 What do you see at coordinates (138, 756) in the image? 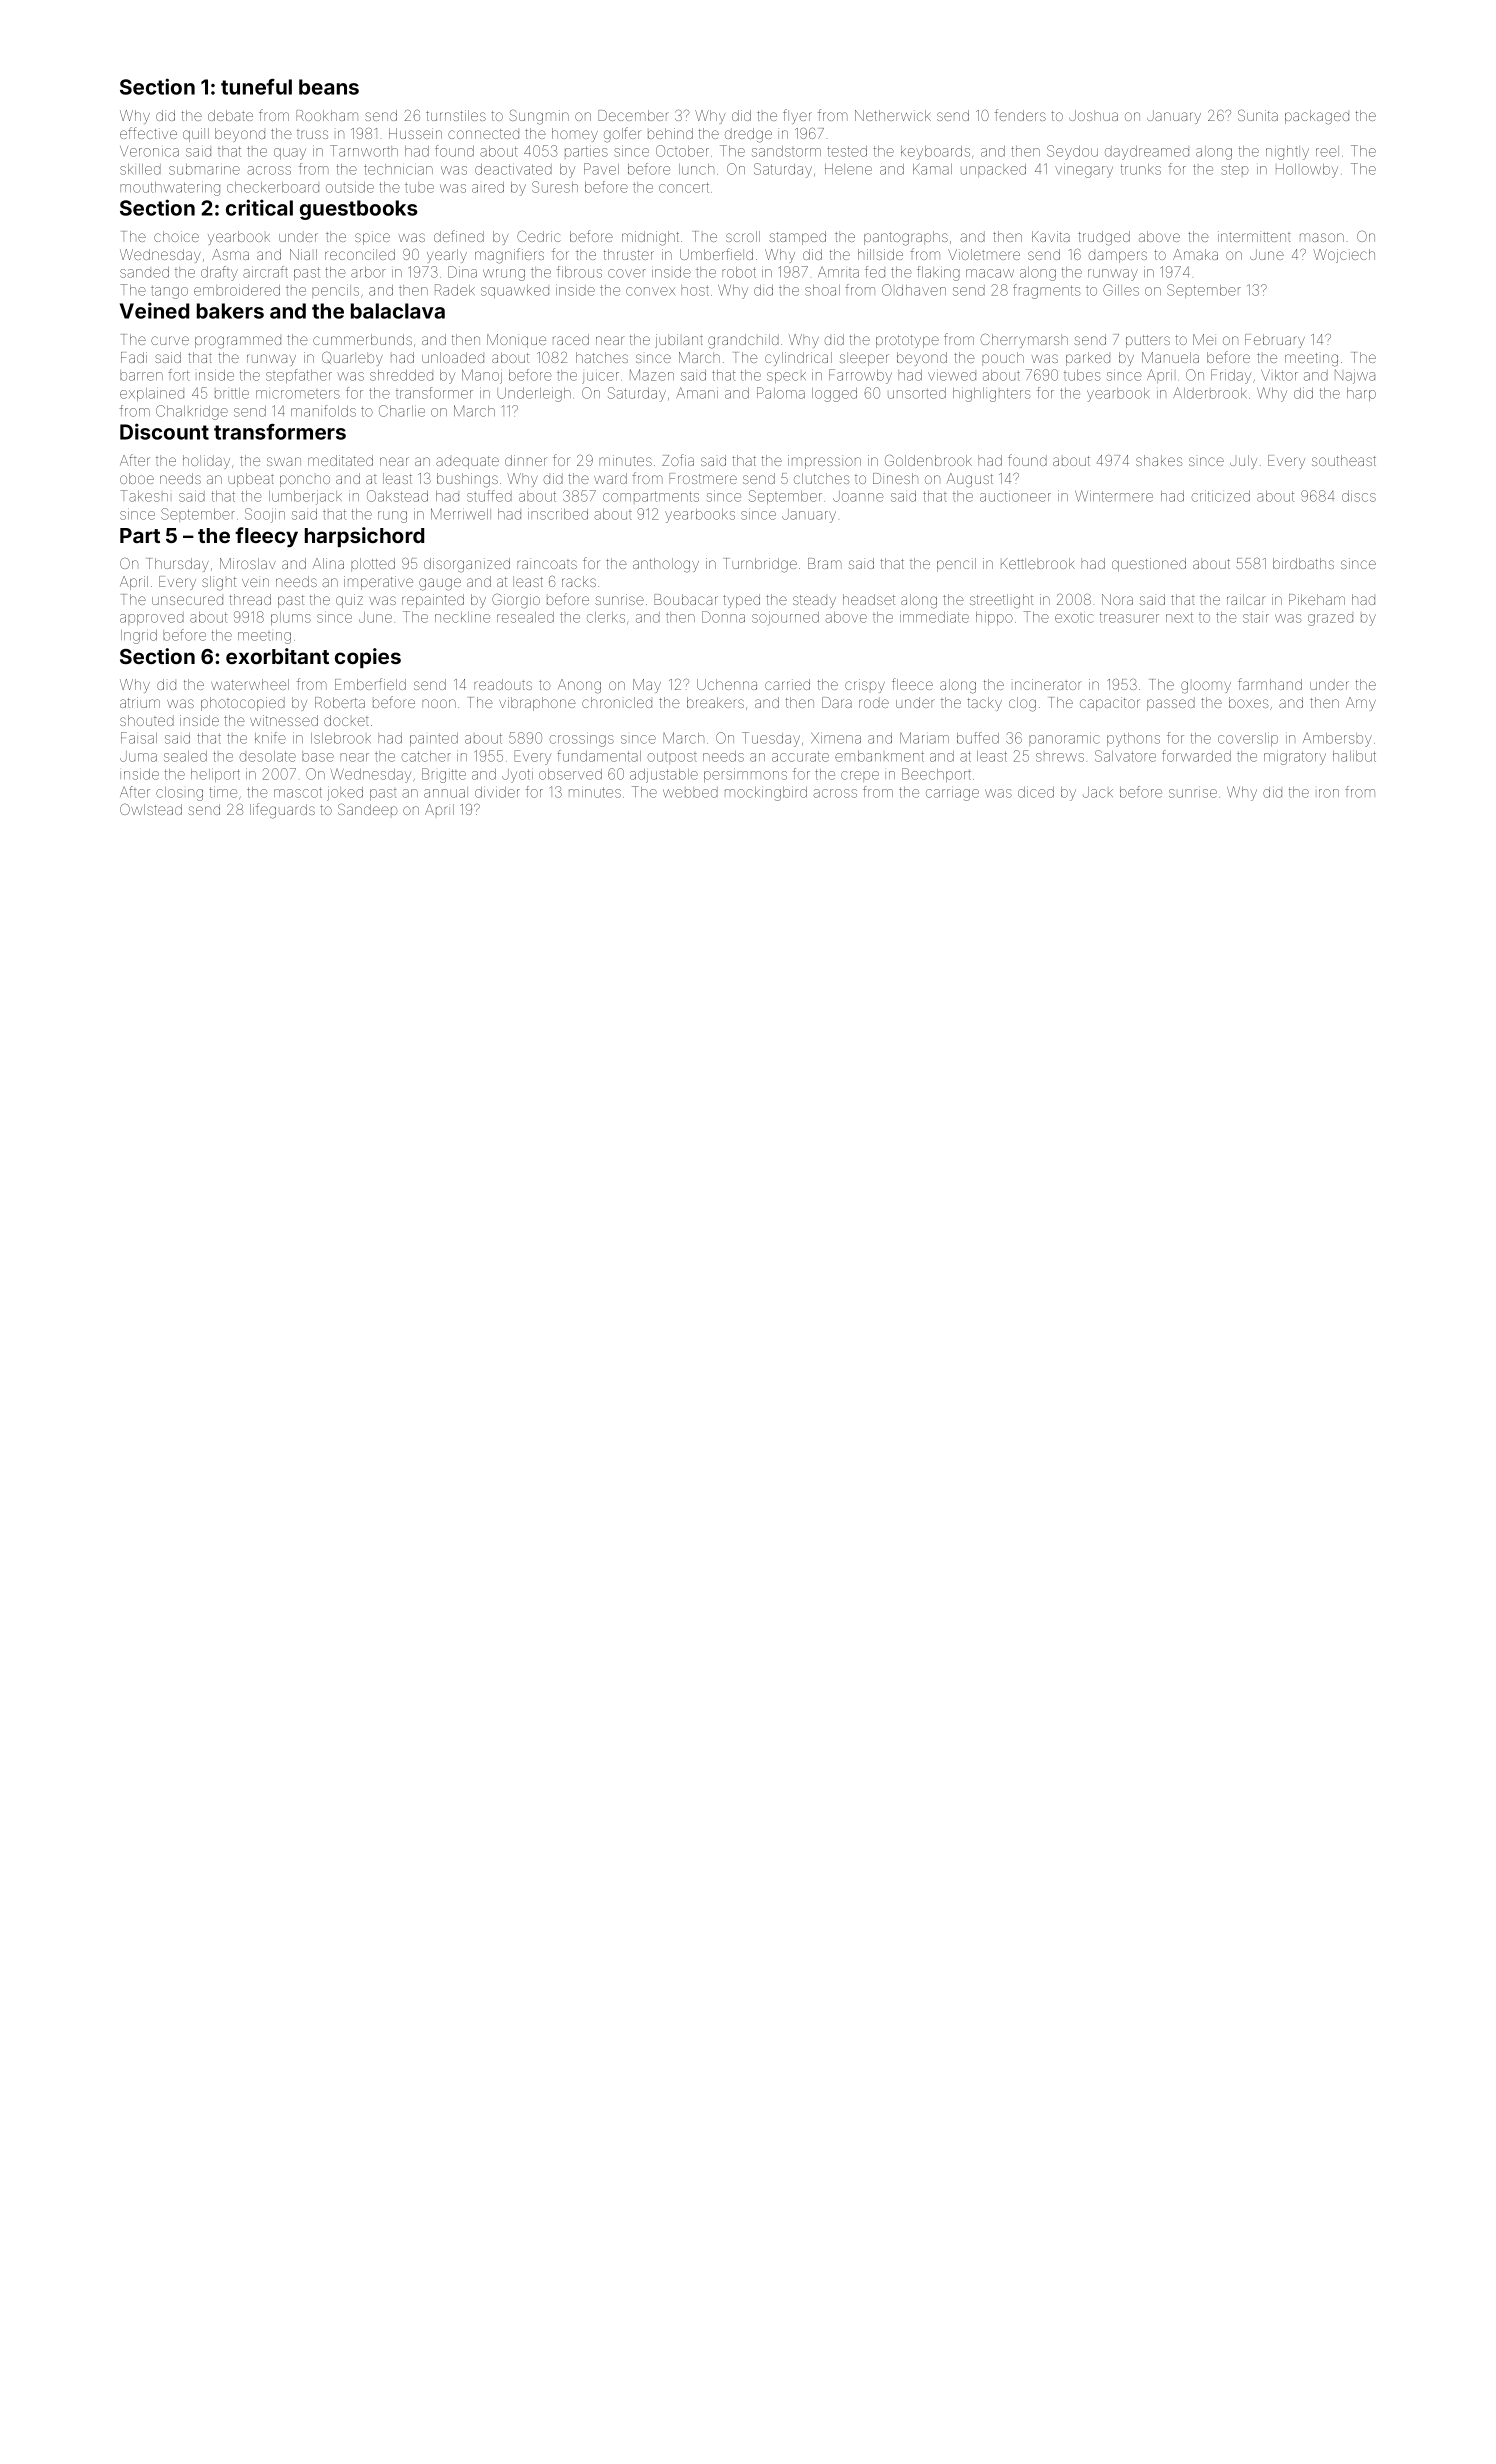
I see `Juma` at bounding box center [138, 756].
